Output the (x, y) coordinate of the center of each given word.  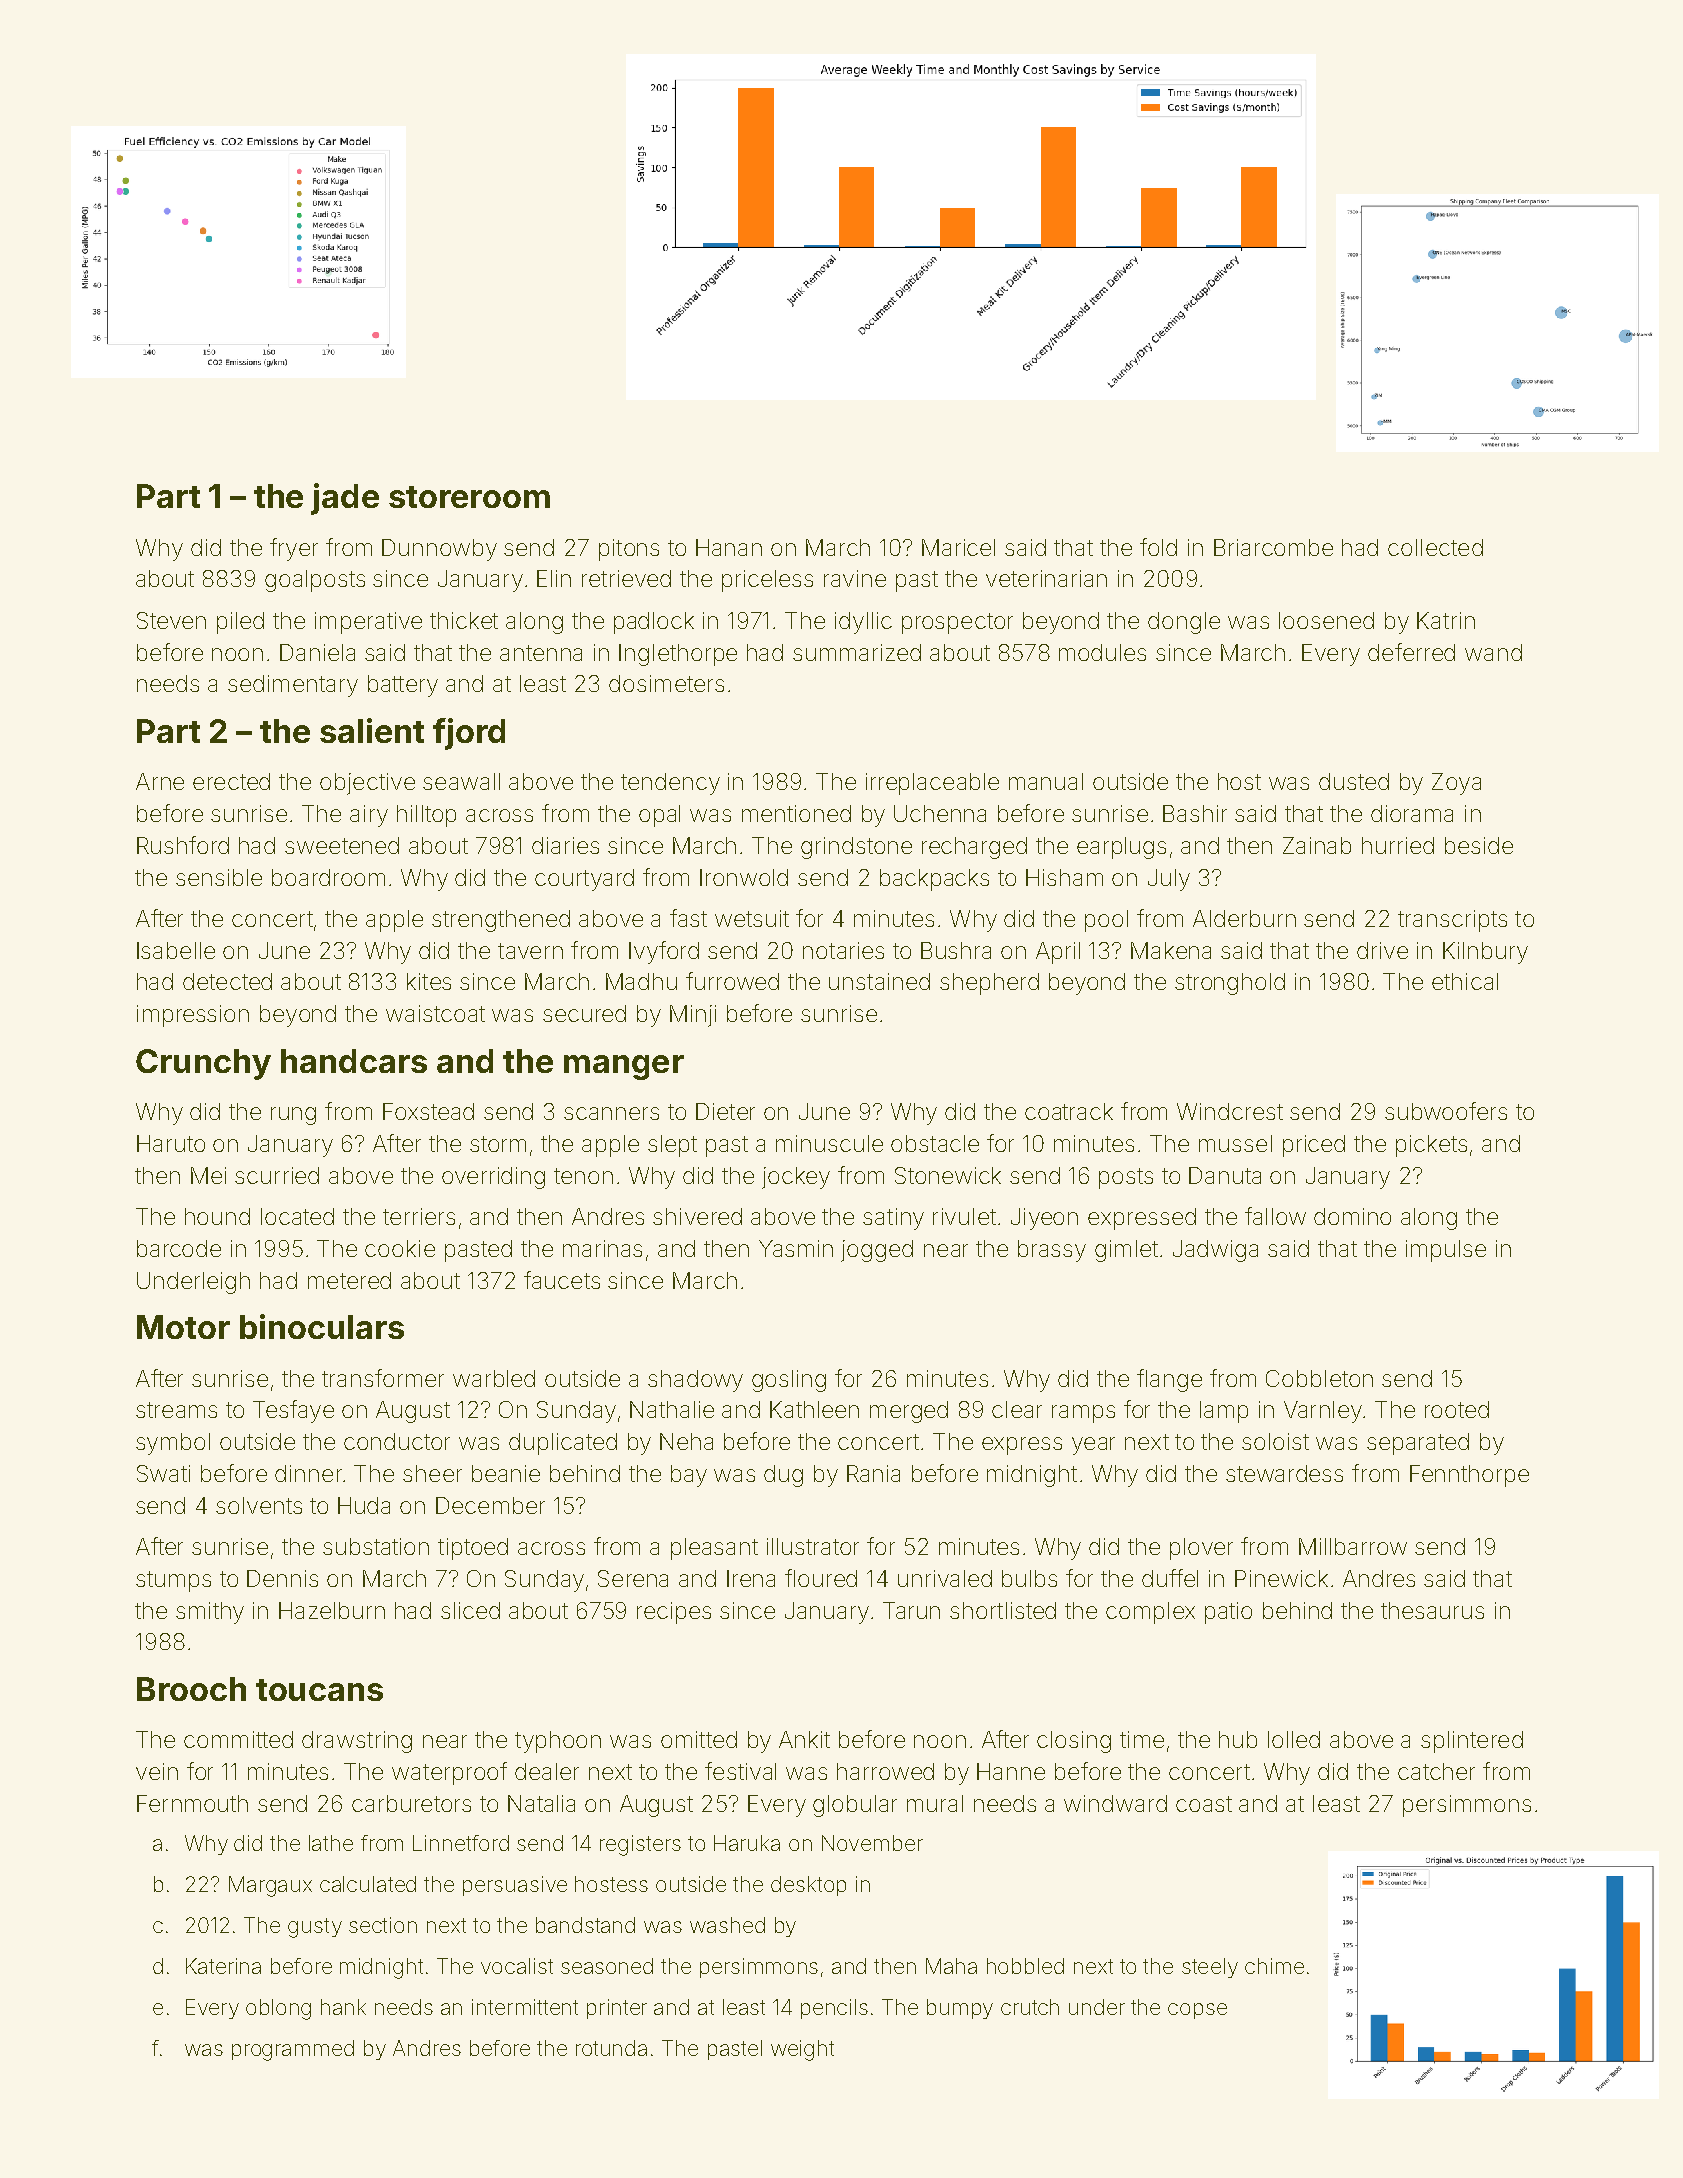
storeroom (469, 497)
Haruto (171, 1143)
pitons (629, 550)
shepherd (989, 984)
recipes (674, 1613)
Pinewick (1281, 1578)
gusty (315, 1928)
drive (1382, 950)
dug (783, 1476)
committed (238, 1739)
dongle (1184, 623)
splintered (1472, 1742)
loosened (1326, 620)
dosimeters (666, 683)
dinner (308, 1473)
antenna (541, 653)
